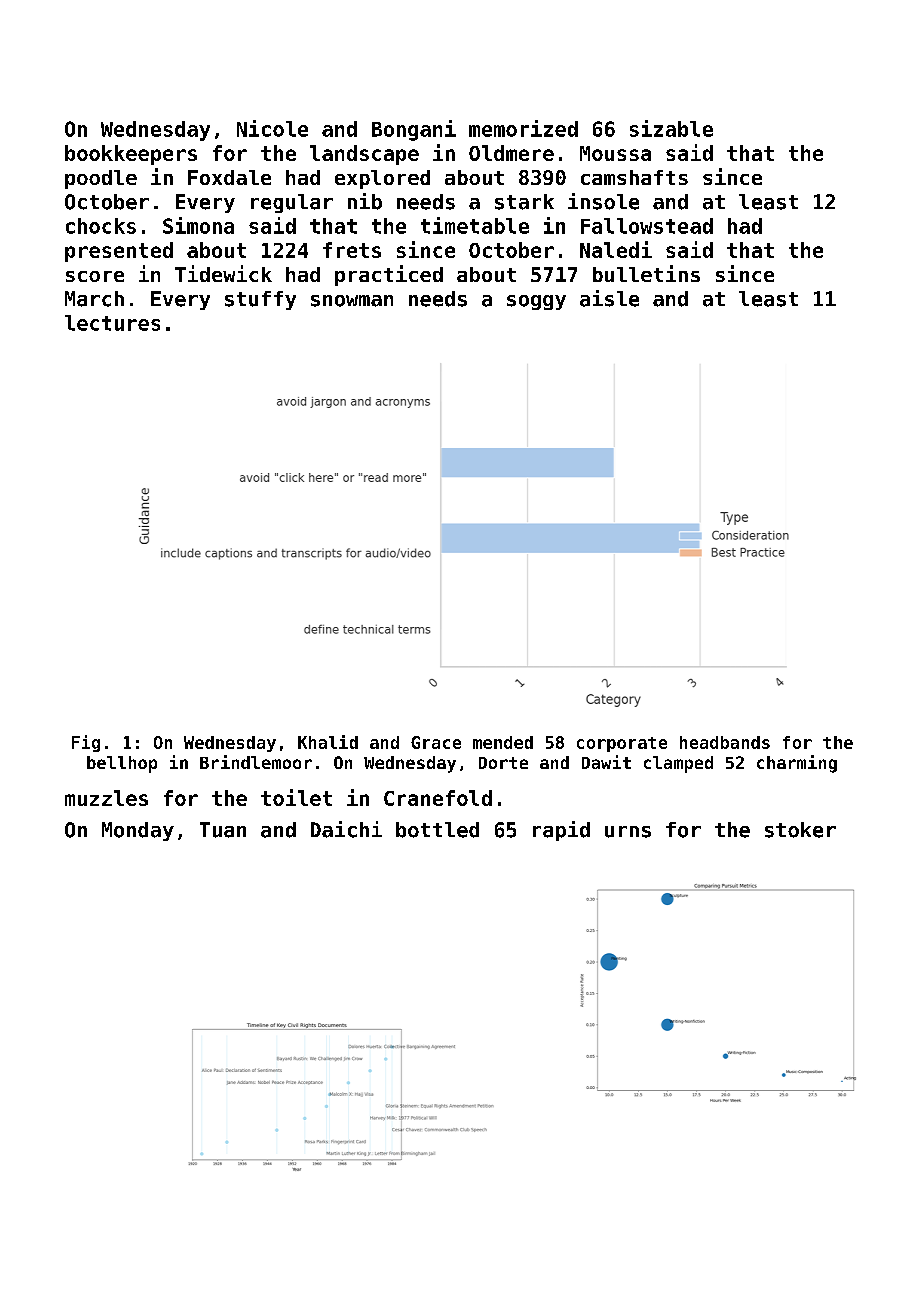 This screenshot has height=1311, width=924. What do you see at coordinates (646, 273) in the screenshot?
I see `bulletins` at bounding box center [646, 273].
